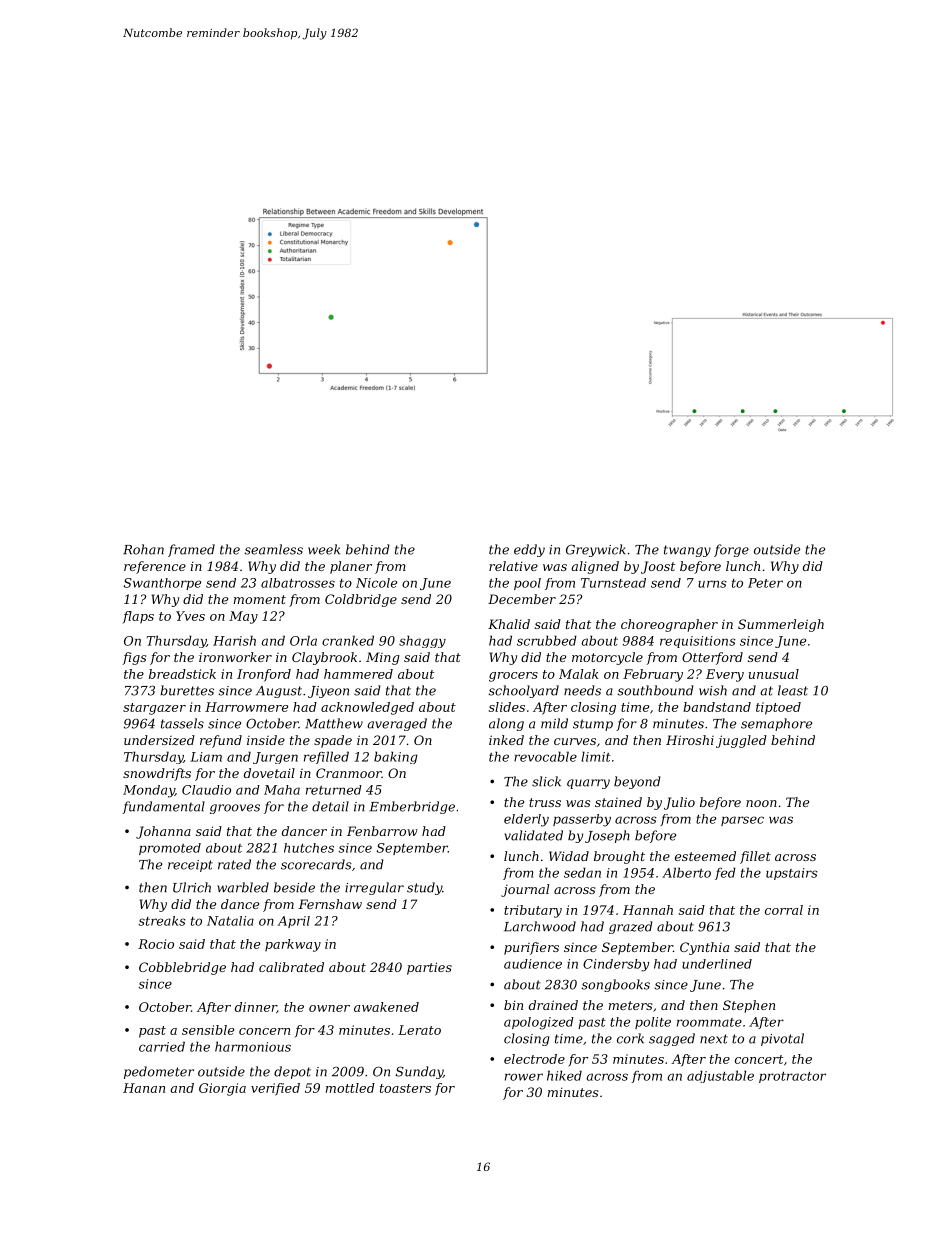 This screenshot has width=952, height=1233. Describe the element at coordinates (275, 758) in the screenshot. I see `Jurgen` at that location.
